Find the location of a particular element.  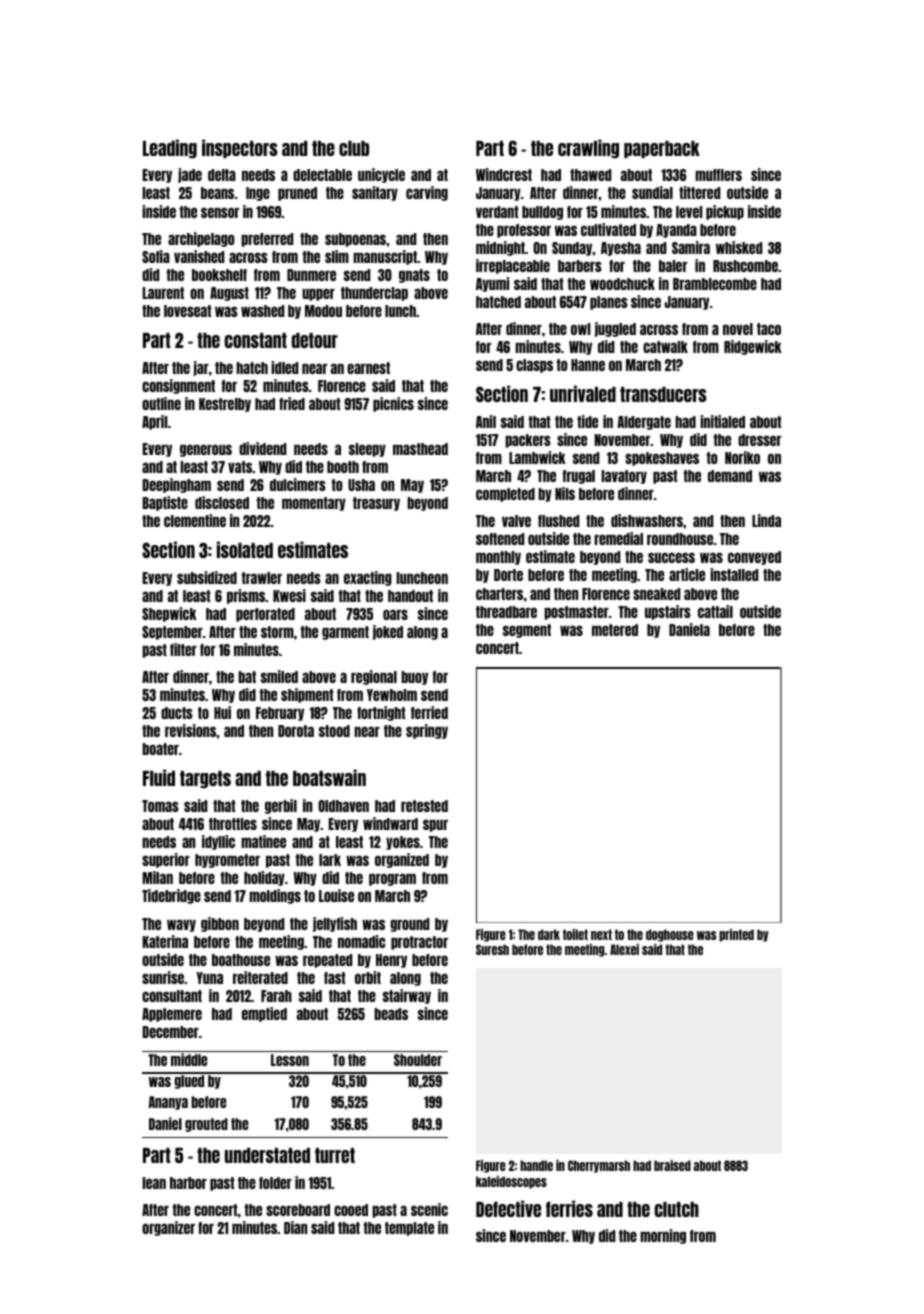

Yuna is located at coordinates (209, 978).
